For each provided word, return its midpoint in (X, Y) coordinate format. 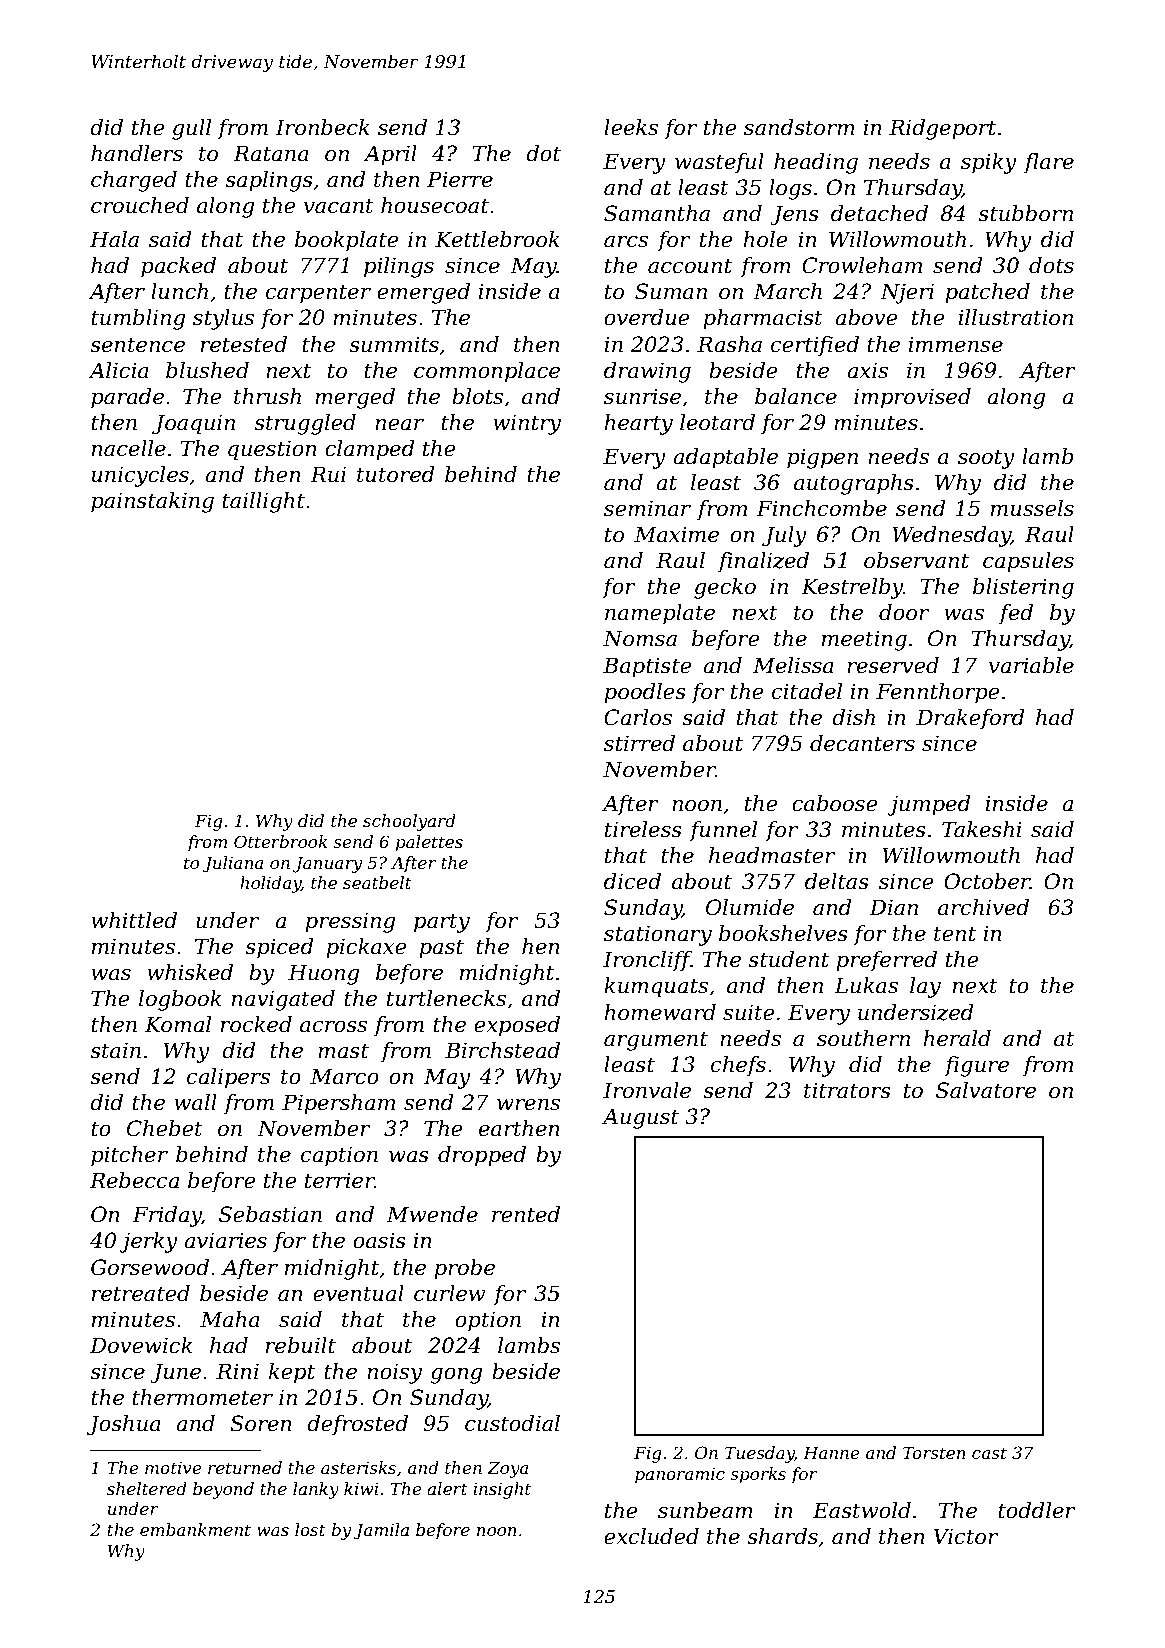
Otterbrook (280, 841)
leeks (631, 127)
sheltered (147, 1488)
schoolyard (409, 822)
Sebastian (270, 1214)
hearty (638, 424)
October (987, 881)
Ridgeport (942, 129)
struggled (305, 424)
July (784, 536)
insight (502, 1490)
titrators (847, 1090)
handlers (137, 153)
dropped (482, 1156)
